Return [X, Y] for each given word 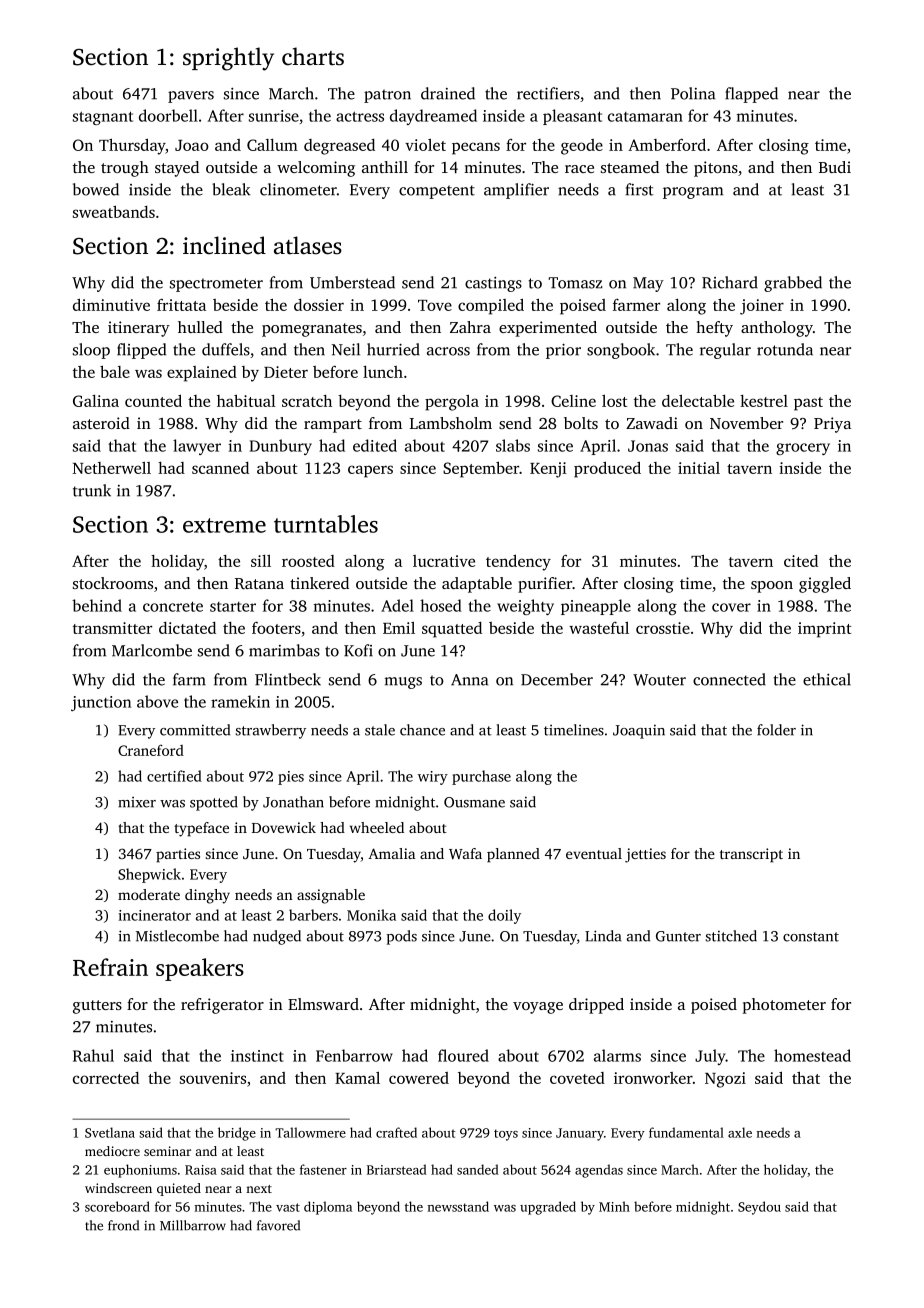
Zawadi [652, 423]
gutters [97, 1007]
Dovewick [284, 827]
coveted [577, 1078]
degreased [339, 147]
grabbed [793, 284]
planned [513, 855]
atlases [308, 245]
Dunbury [281, 447]
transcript [751, 855]
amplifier [516, 191]
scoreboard [117, 1206]
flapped [751, 95]
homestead [812, 1055]
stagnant [103, 118]
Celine [573, 401]
